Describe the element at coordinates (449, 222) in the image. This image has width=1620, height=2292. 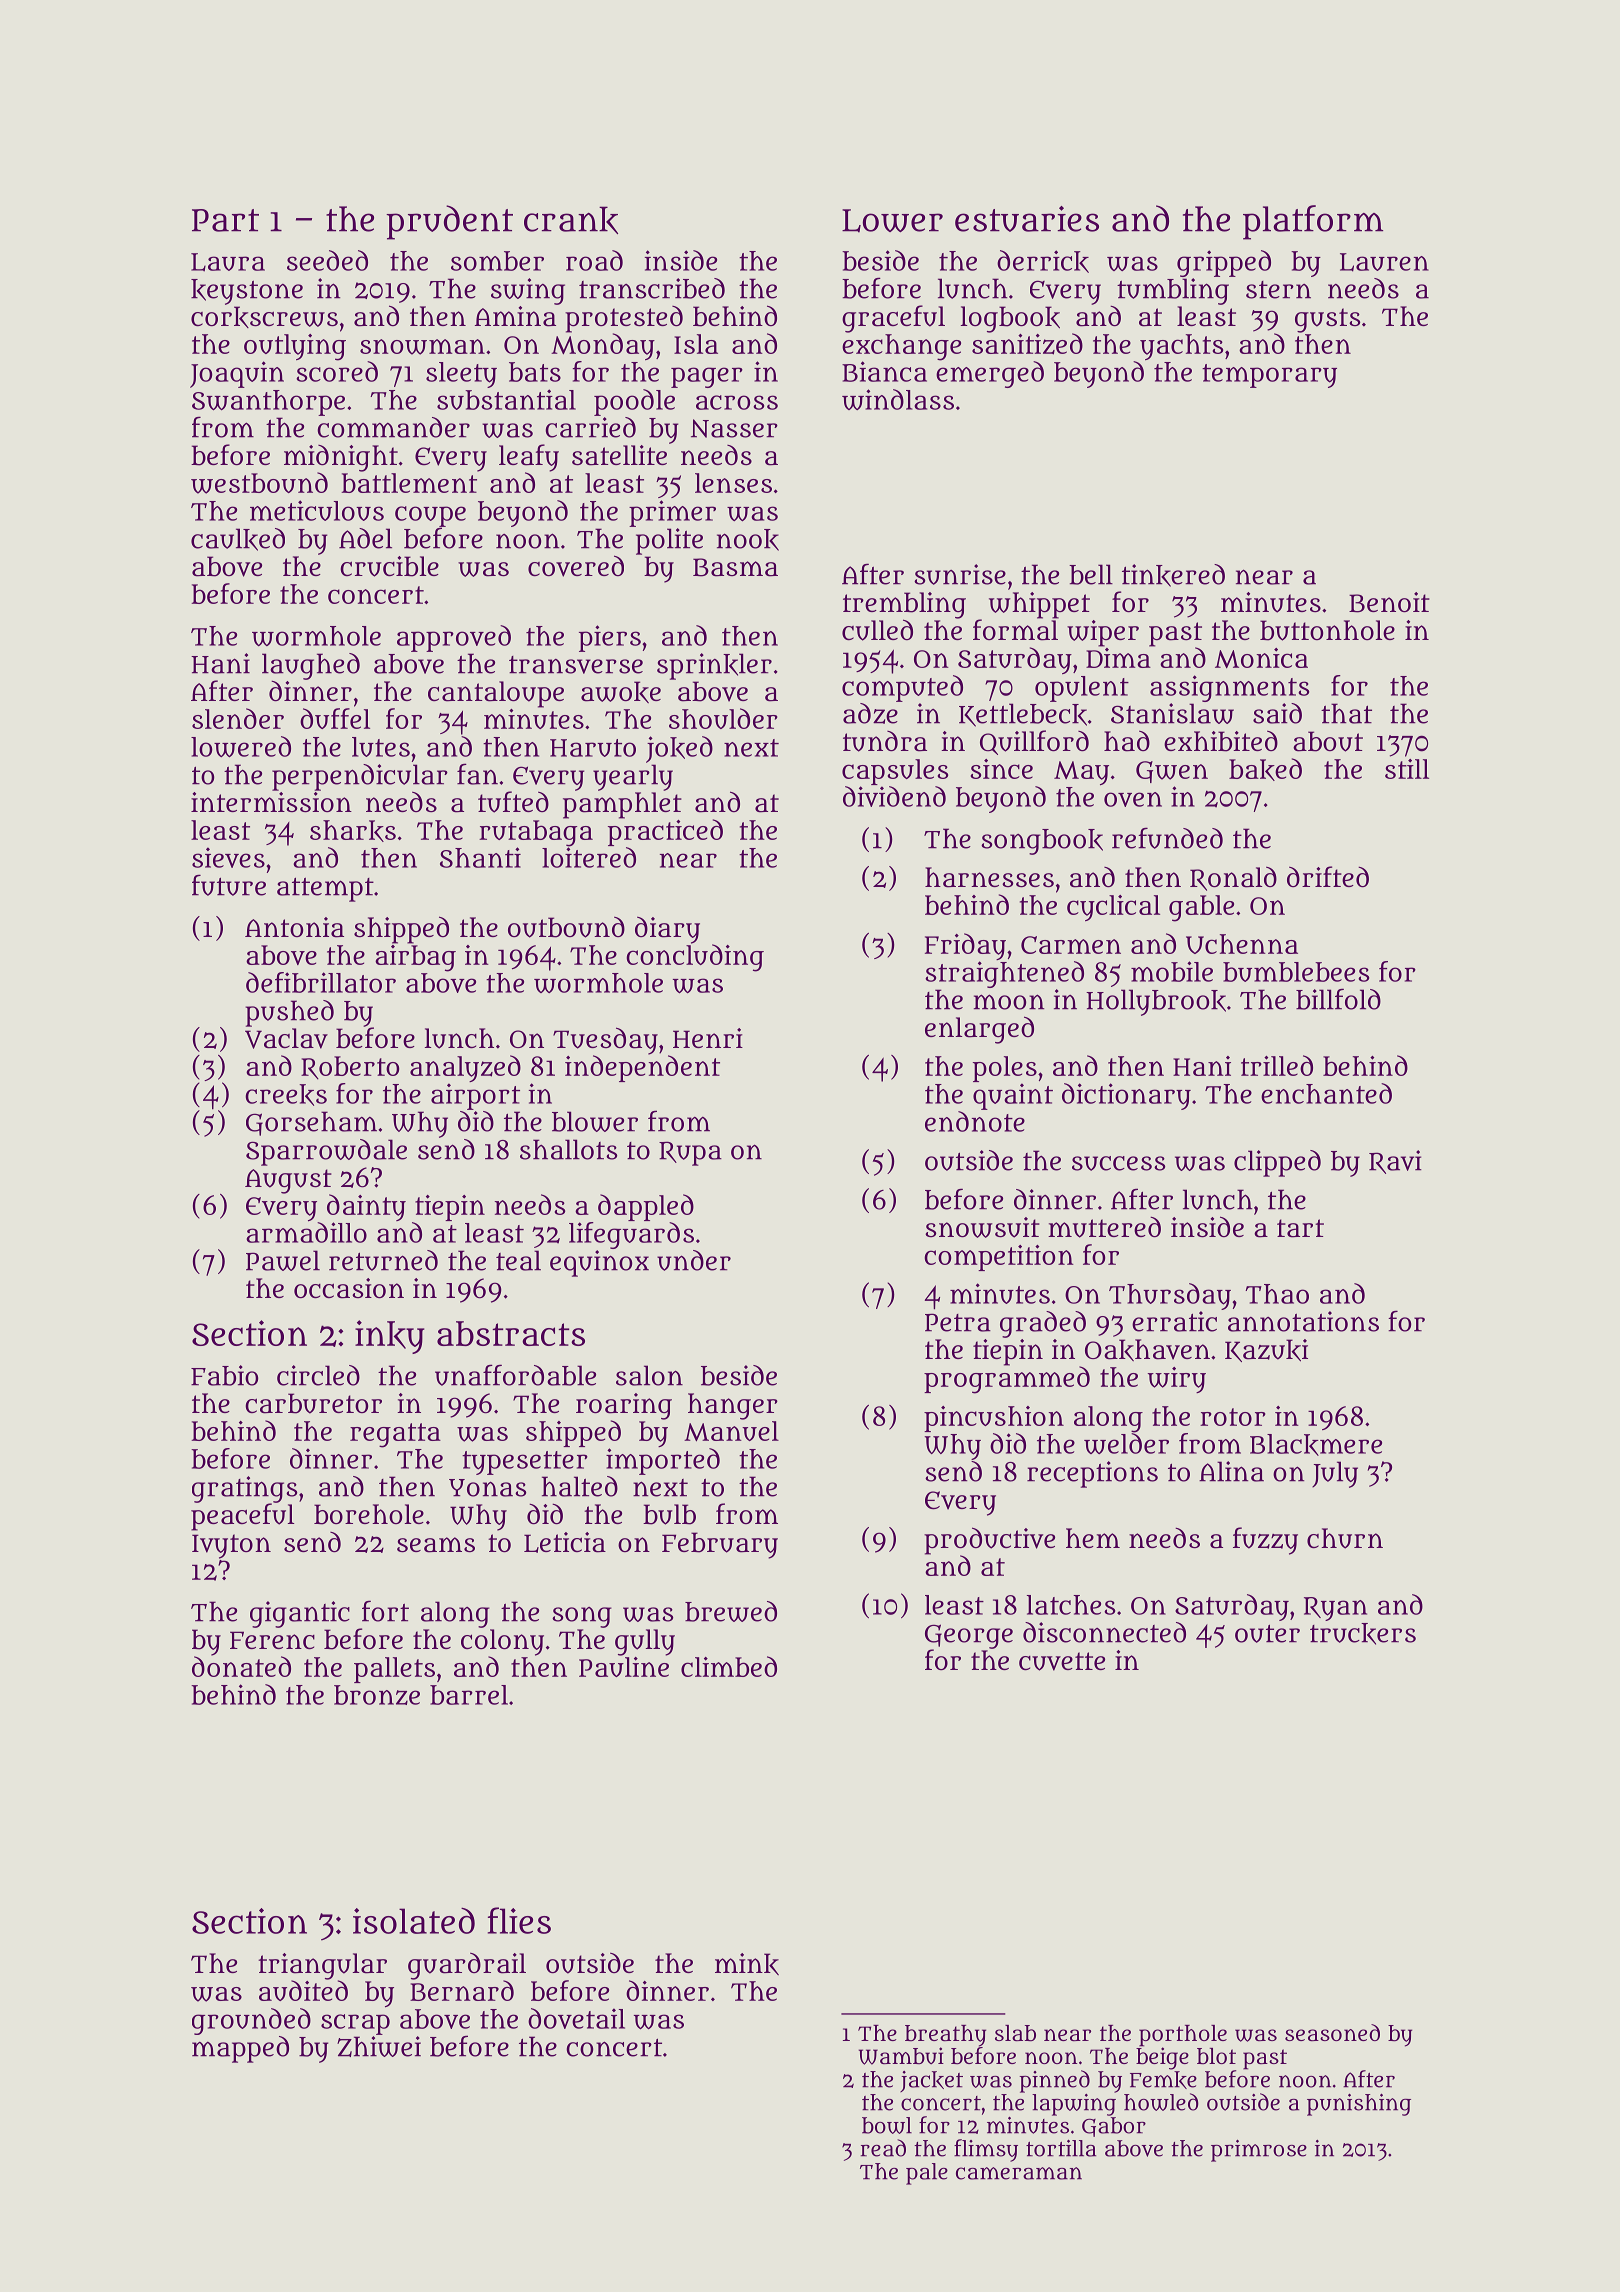
I see `prudent` at that location.
